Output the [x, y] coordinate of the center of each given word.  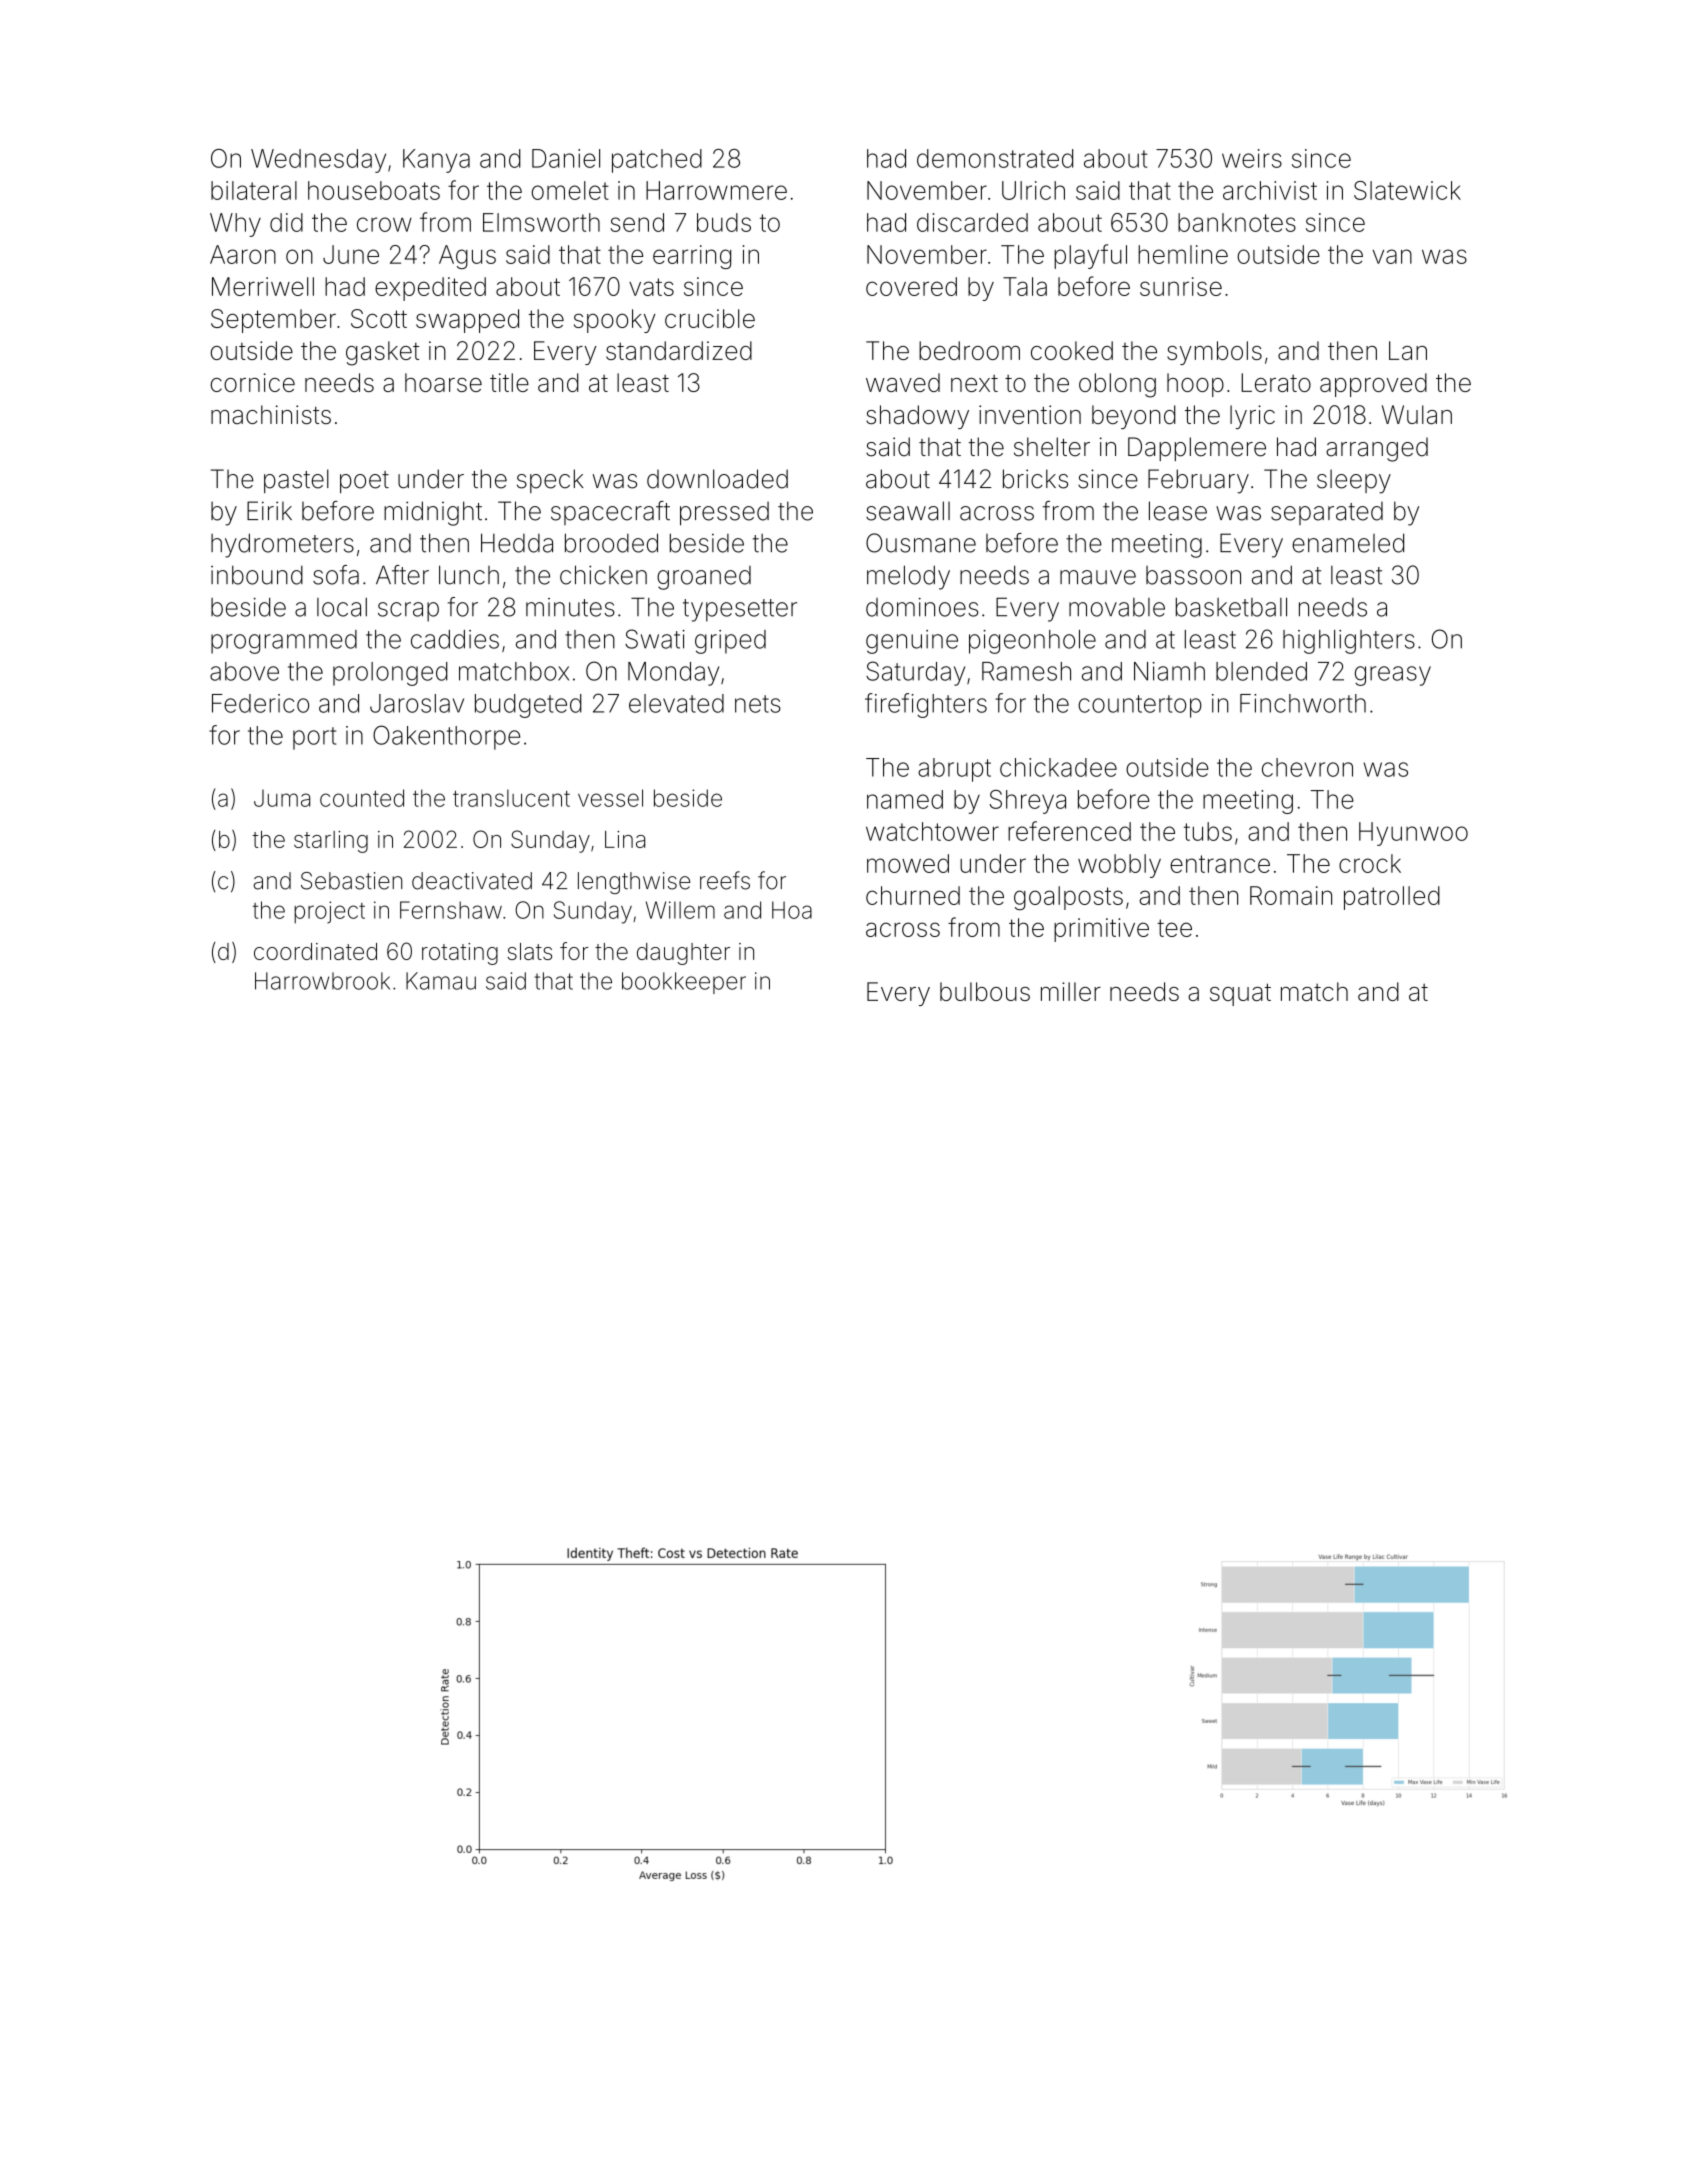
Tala [1025, 286]
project [329, 912]
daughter [683, 954]
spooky [615, 321]
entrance [1220, 864]
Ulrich [1033, 190]
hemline [1183, 254]
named [905, 799]
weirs [1252, 158]
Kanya [436, 161]
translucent [511, 798]
